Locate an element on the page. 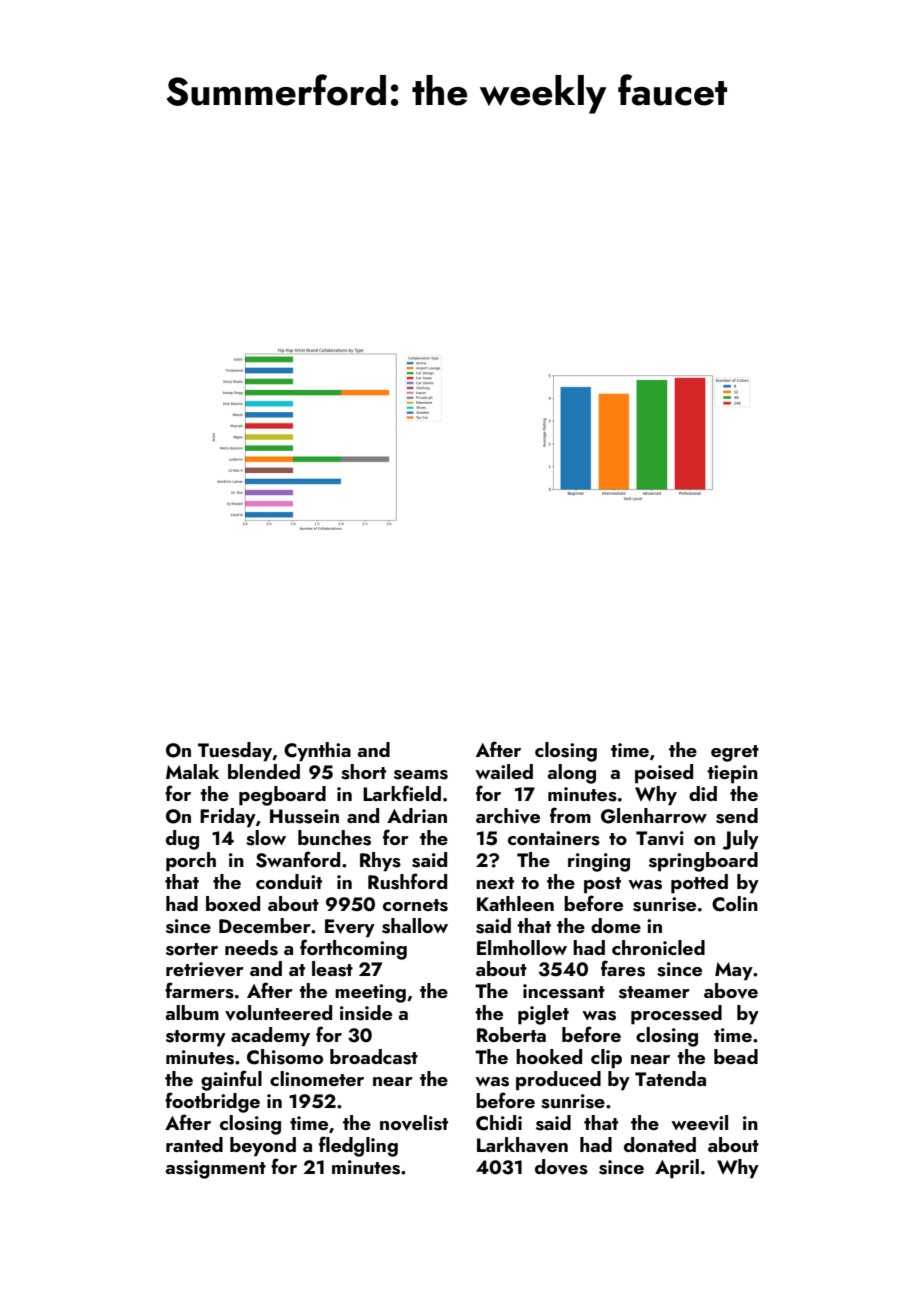 This document has height=1311, width=924. incessant is located at coordinates (564, 991).
